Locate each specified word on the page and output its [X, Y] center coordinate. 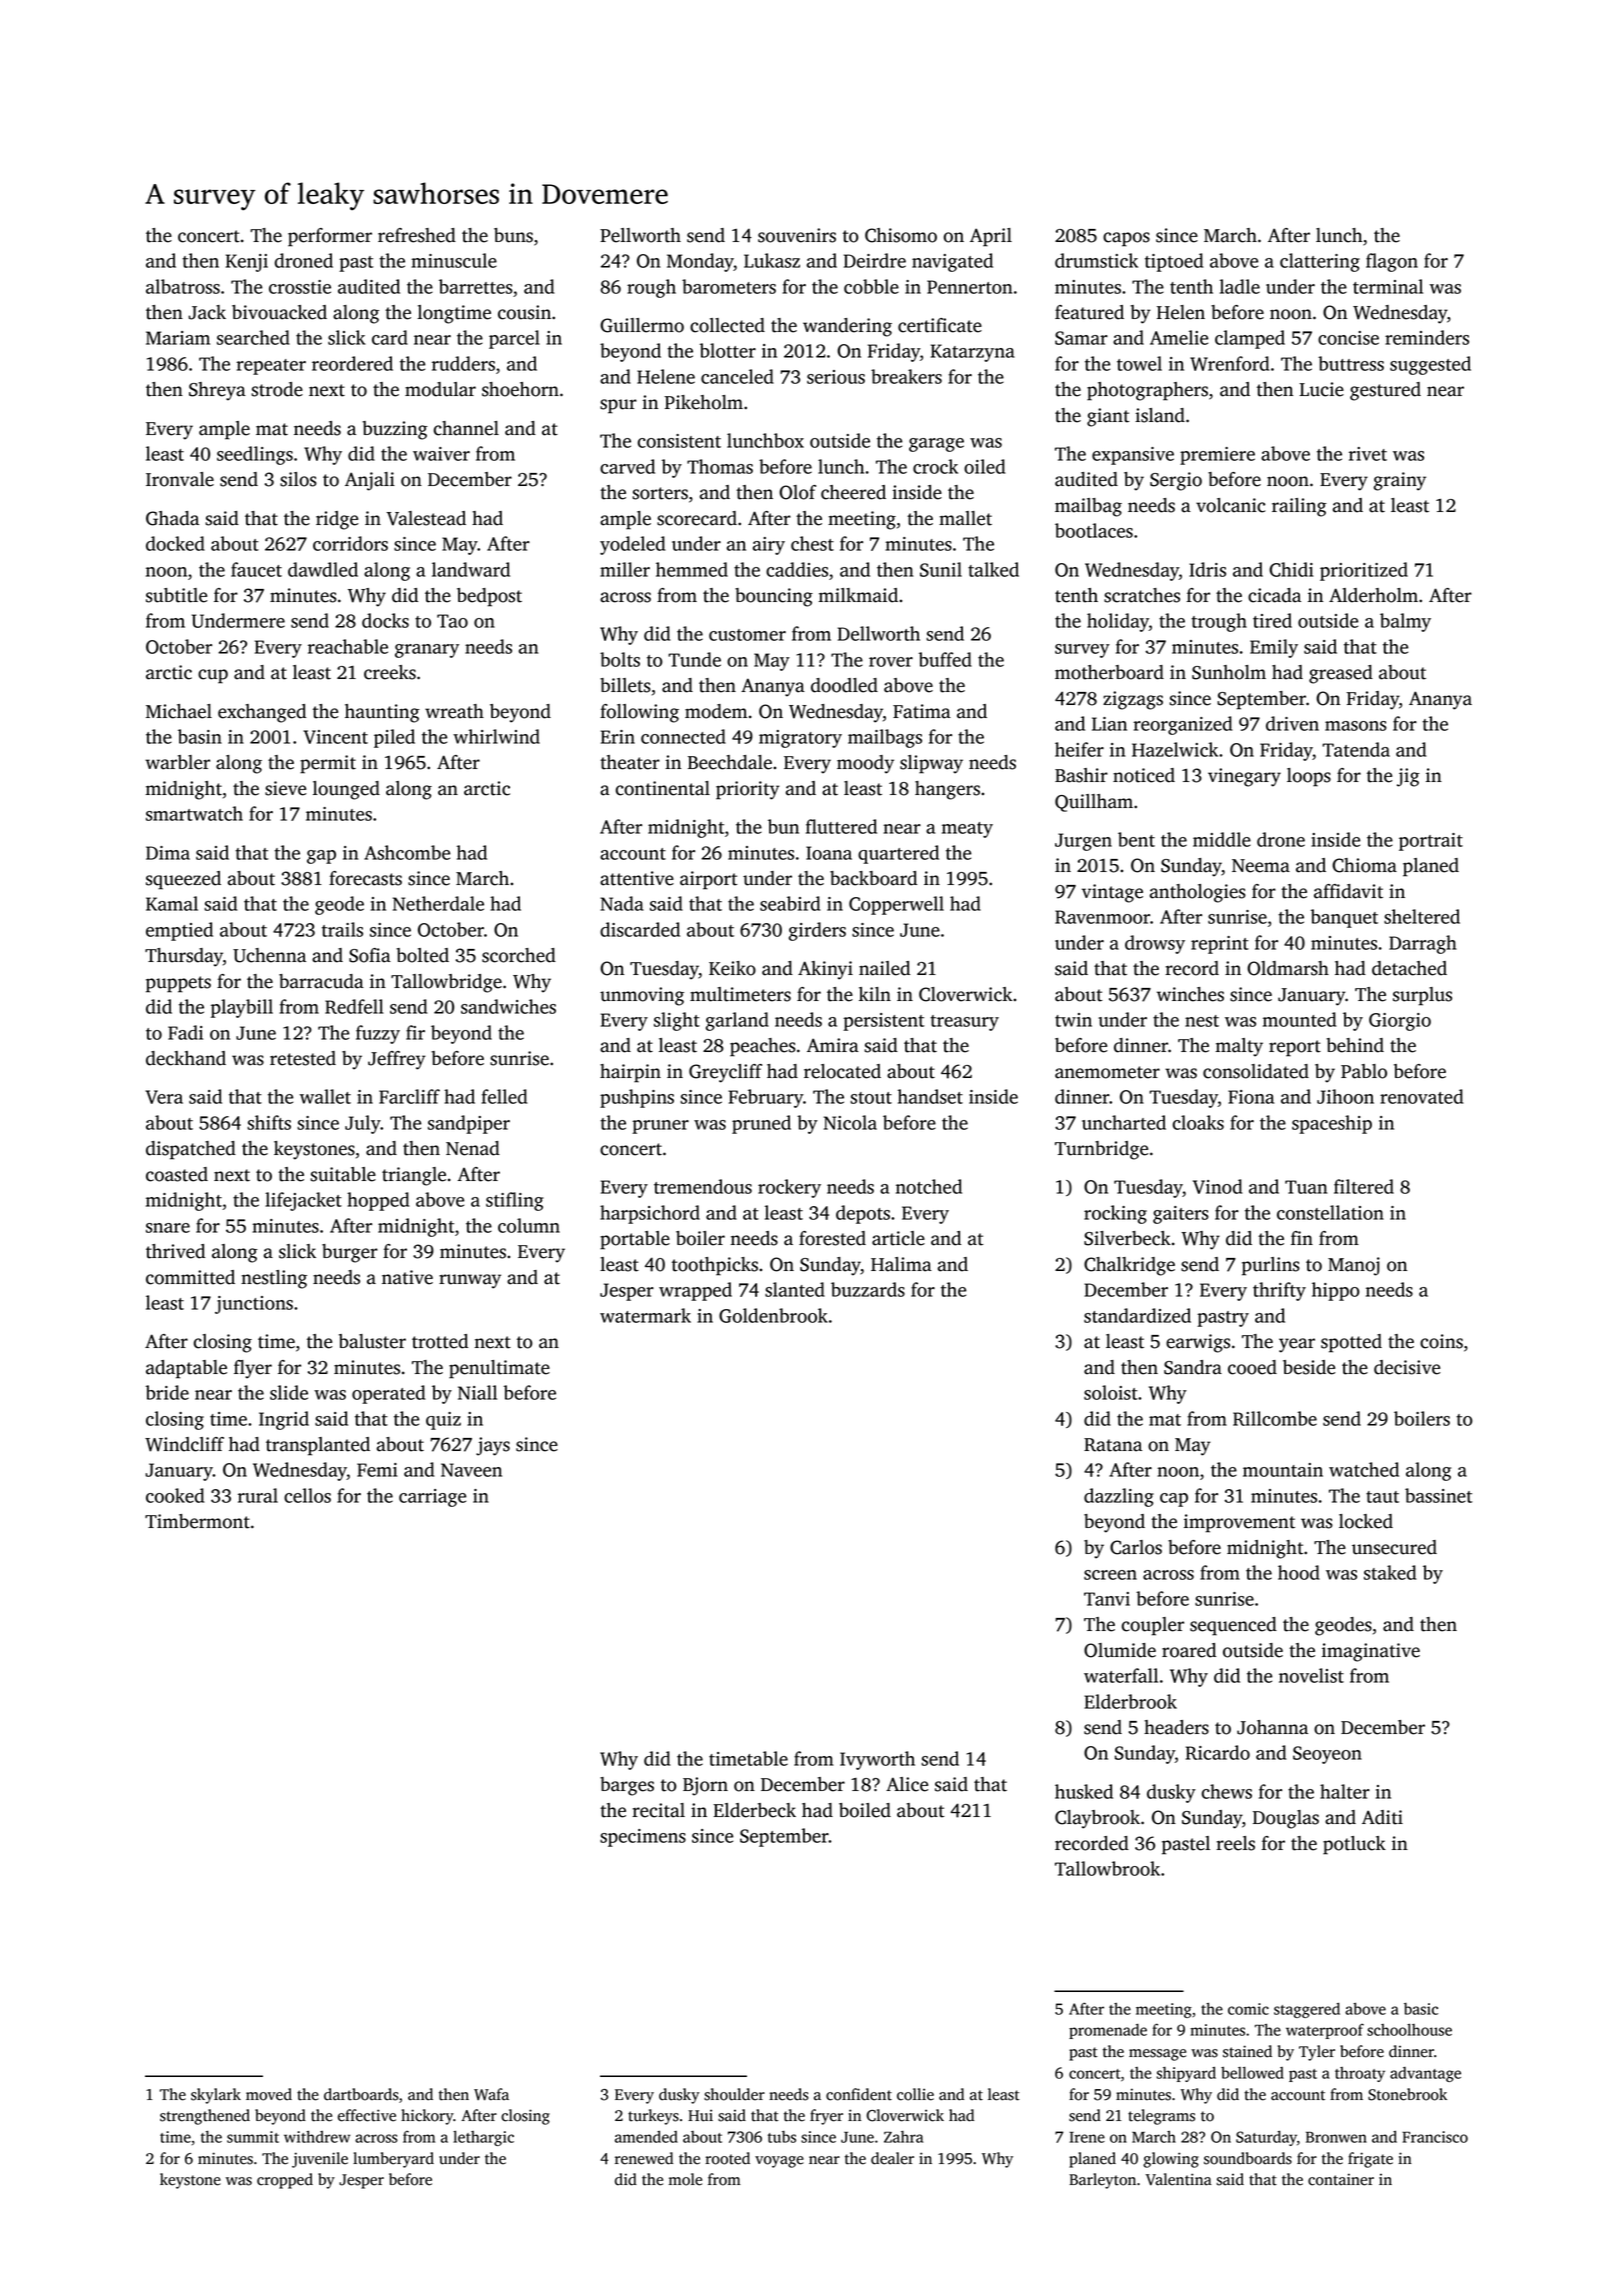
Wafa [491, 2094]
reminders [1427, 337]
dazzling [1119, 1497]
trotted [440, 1341]
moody [865, 764]
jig [1408, 777]
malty [1239, 1047]
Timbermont [197, 1521]
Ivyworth [877, 1760]
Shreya [217, 391]
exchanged [262, 713]
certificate [940, 325]
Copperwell [896, 905]
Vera [164, 1097]
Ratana [1113, 1445]
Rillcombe [1275, 1418]
